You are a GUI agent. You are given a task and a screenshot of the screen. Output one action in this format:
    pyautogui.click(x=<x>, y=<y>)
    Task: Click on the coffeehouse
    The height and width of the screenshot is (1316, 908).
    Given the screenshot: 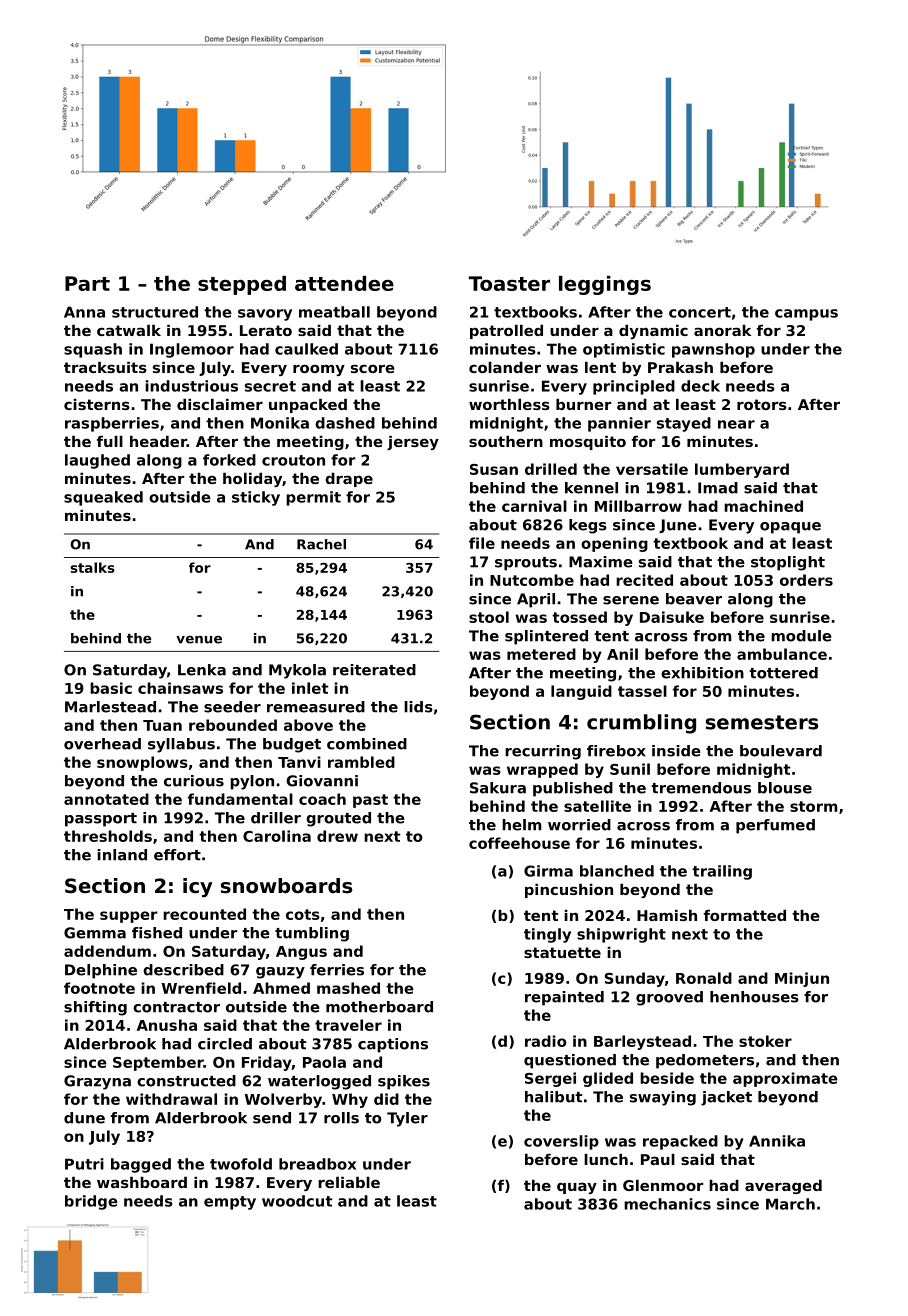 What is the action you would take?
    pyautogui.click(x=519, y=843)
